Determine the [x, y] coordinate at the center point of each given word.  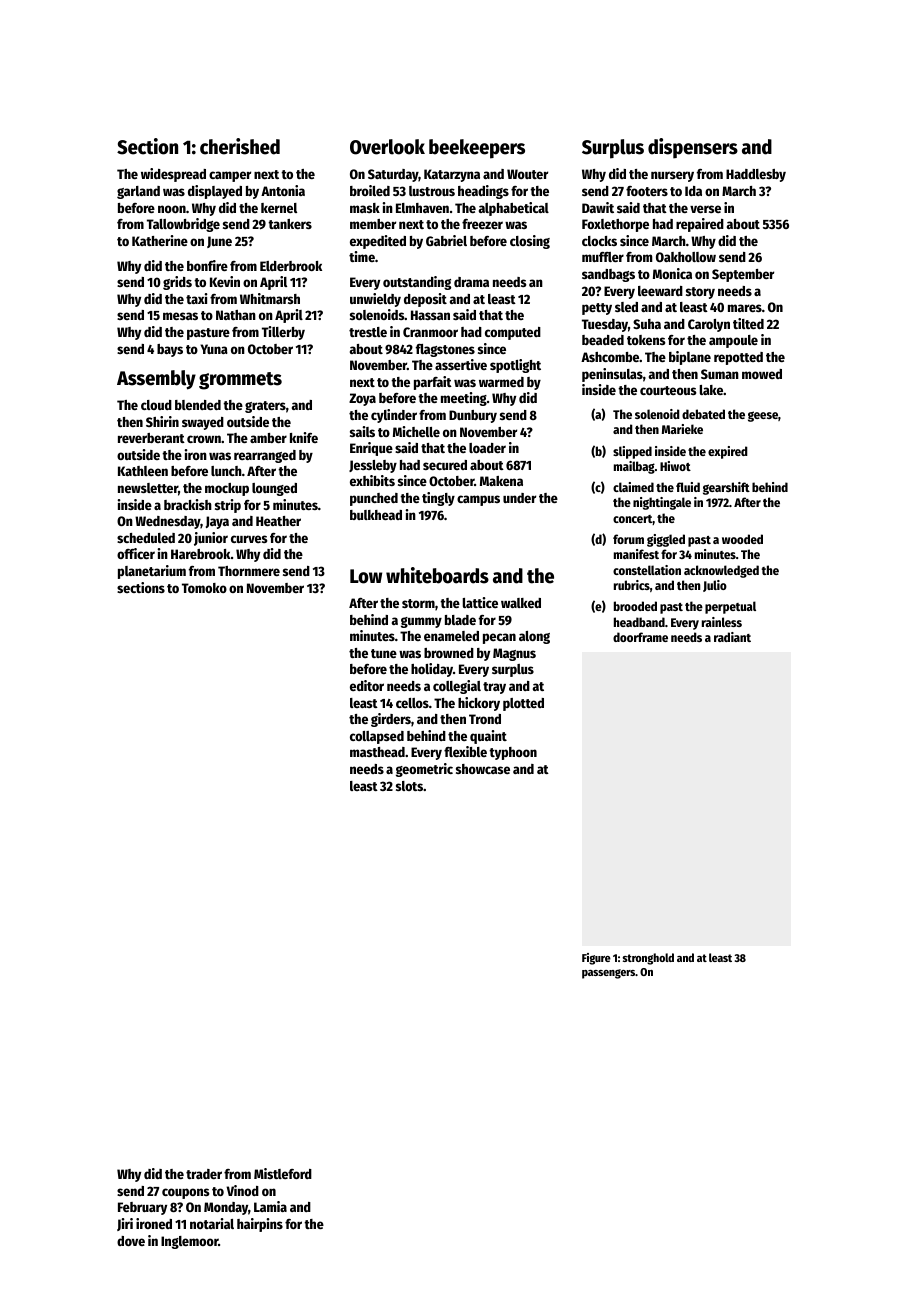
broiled [370, 190]
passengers [609, 974]
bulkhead [376, 515]
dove [131, 1241]
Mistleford [283, 1173]
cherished [240, 146]
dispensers [693, 148]
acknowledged [721, 571]
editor [367, 685]
